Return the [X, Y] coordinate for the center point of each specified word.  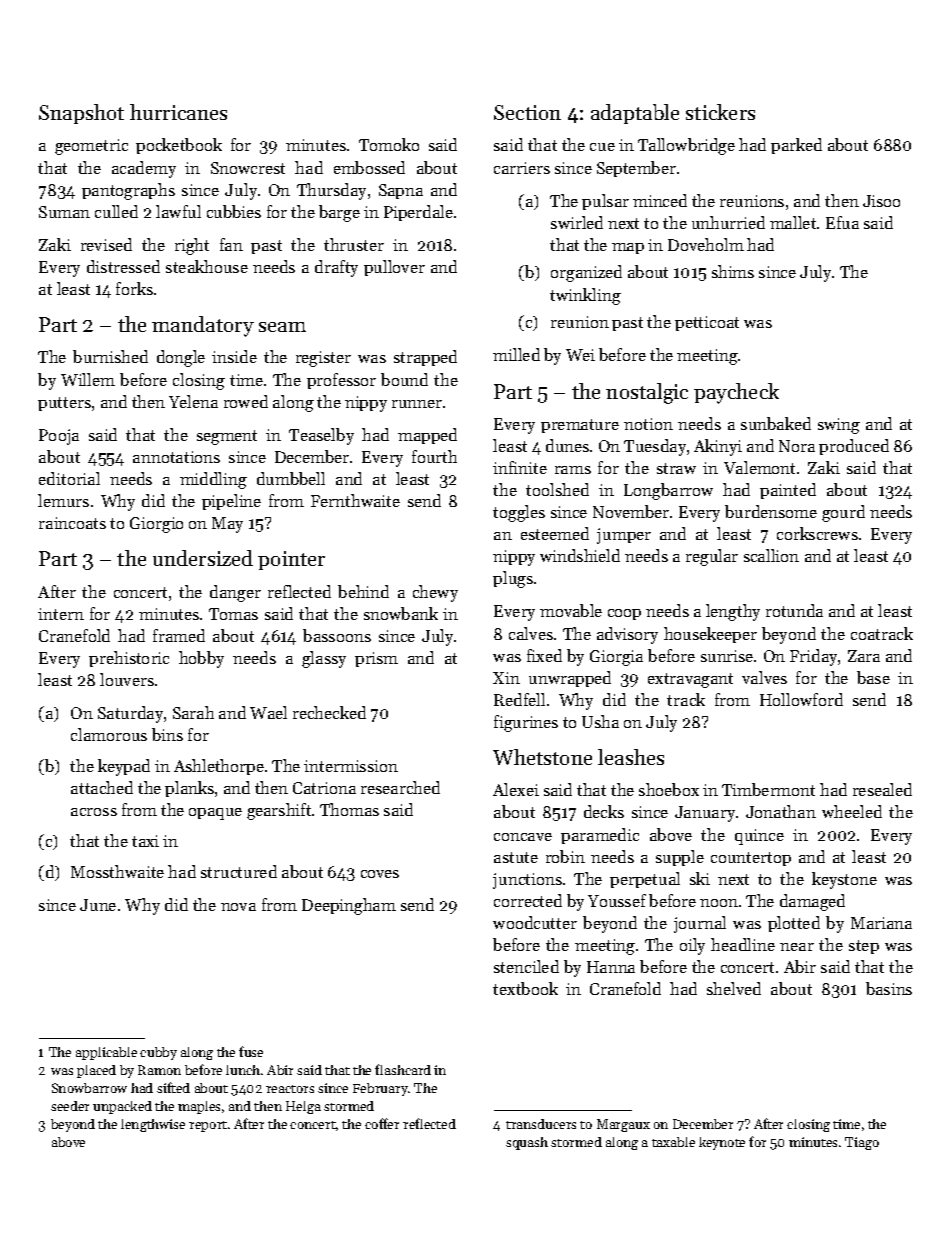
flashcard [403, 1069]
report [208, 1126]
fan [231, 244]
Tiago [862, 1143]
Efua [842, 222]
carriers [522, 168]
